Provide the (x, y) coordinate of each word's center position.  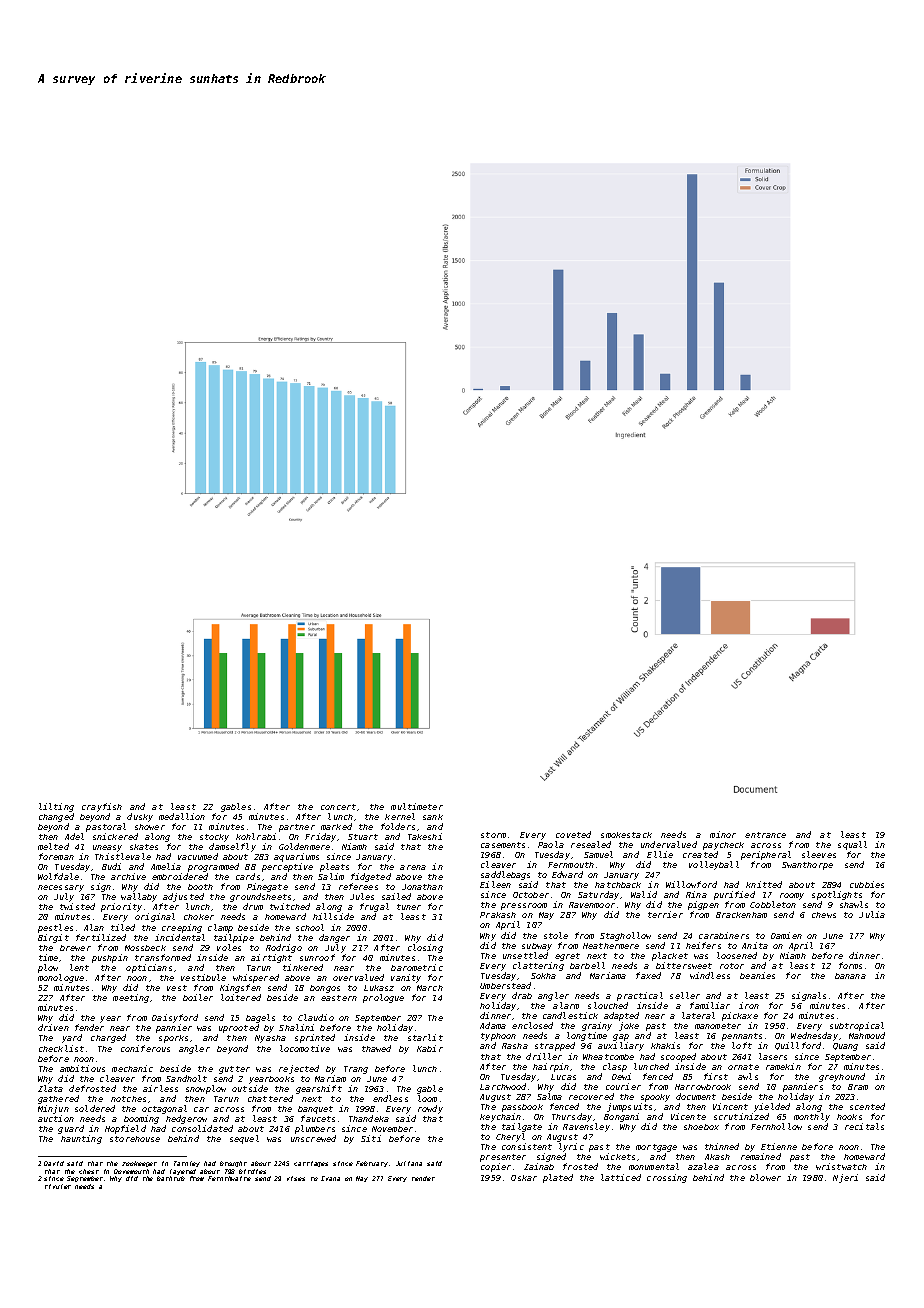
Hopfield (125, 1129)
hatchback (618, 885)
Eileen (495, 884)
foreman (56, 856)
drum (253, 906)
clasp (615, 1067)
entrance (765, 835)
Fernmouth (571, 865)
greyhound (842, 1077)
